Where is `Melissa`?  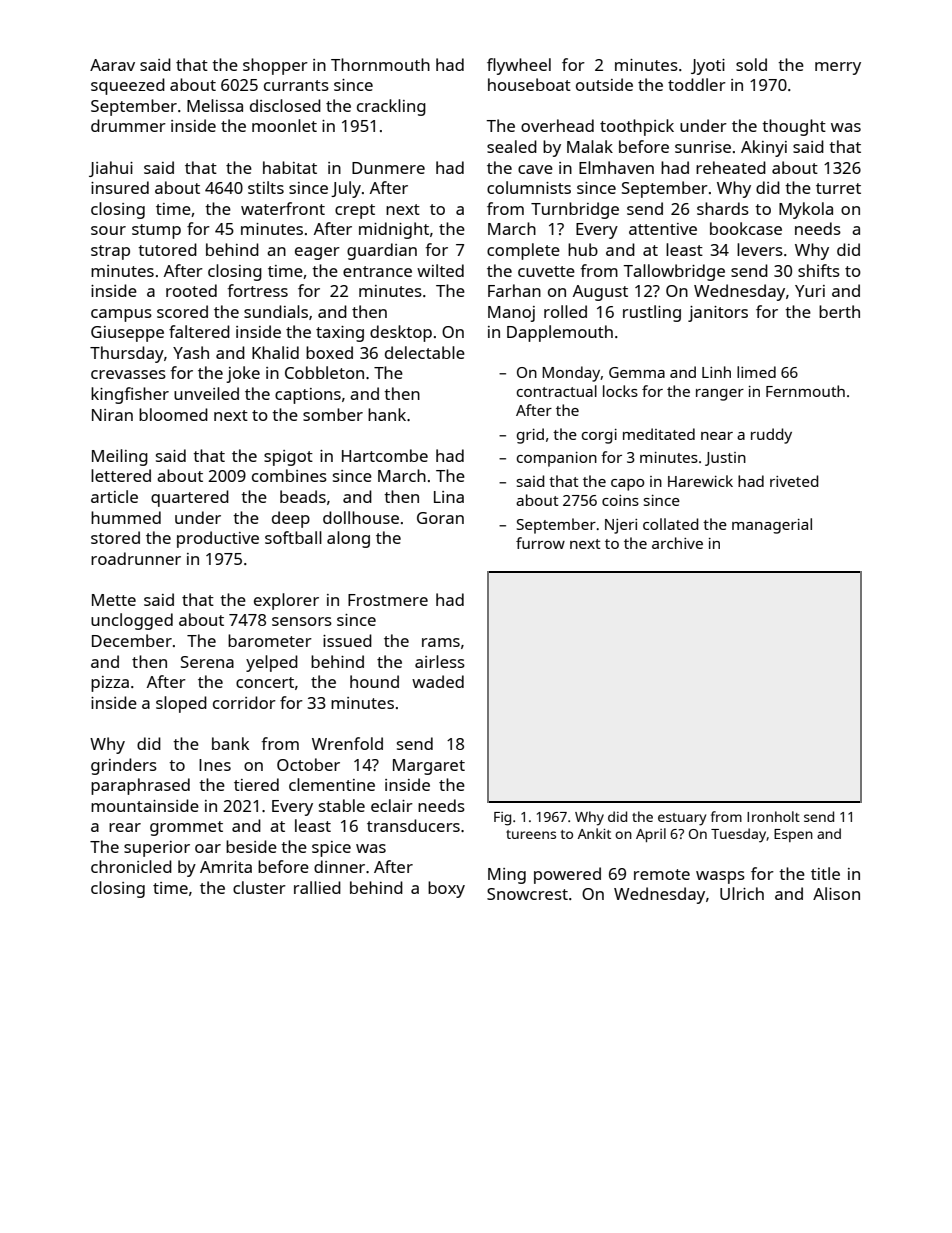 Melissa is located at coordinates (215, 105).
